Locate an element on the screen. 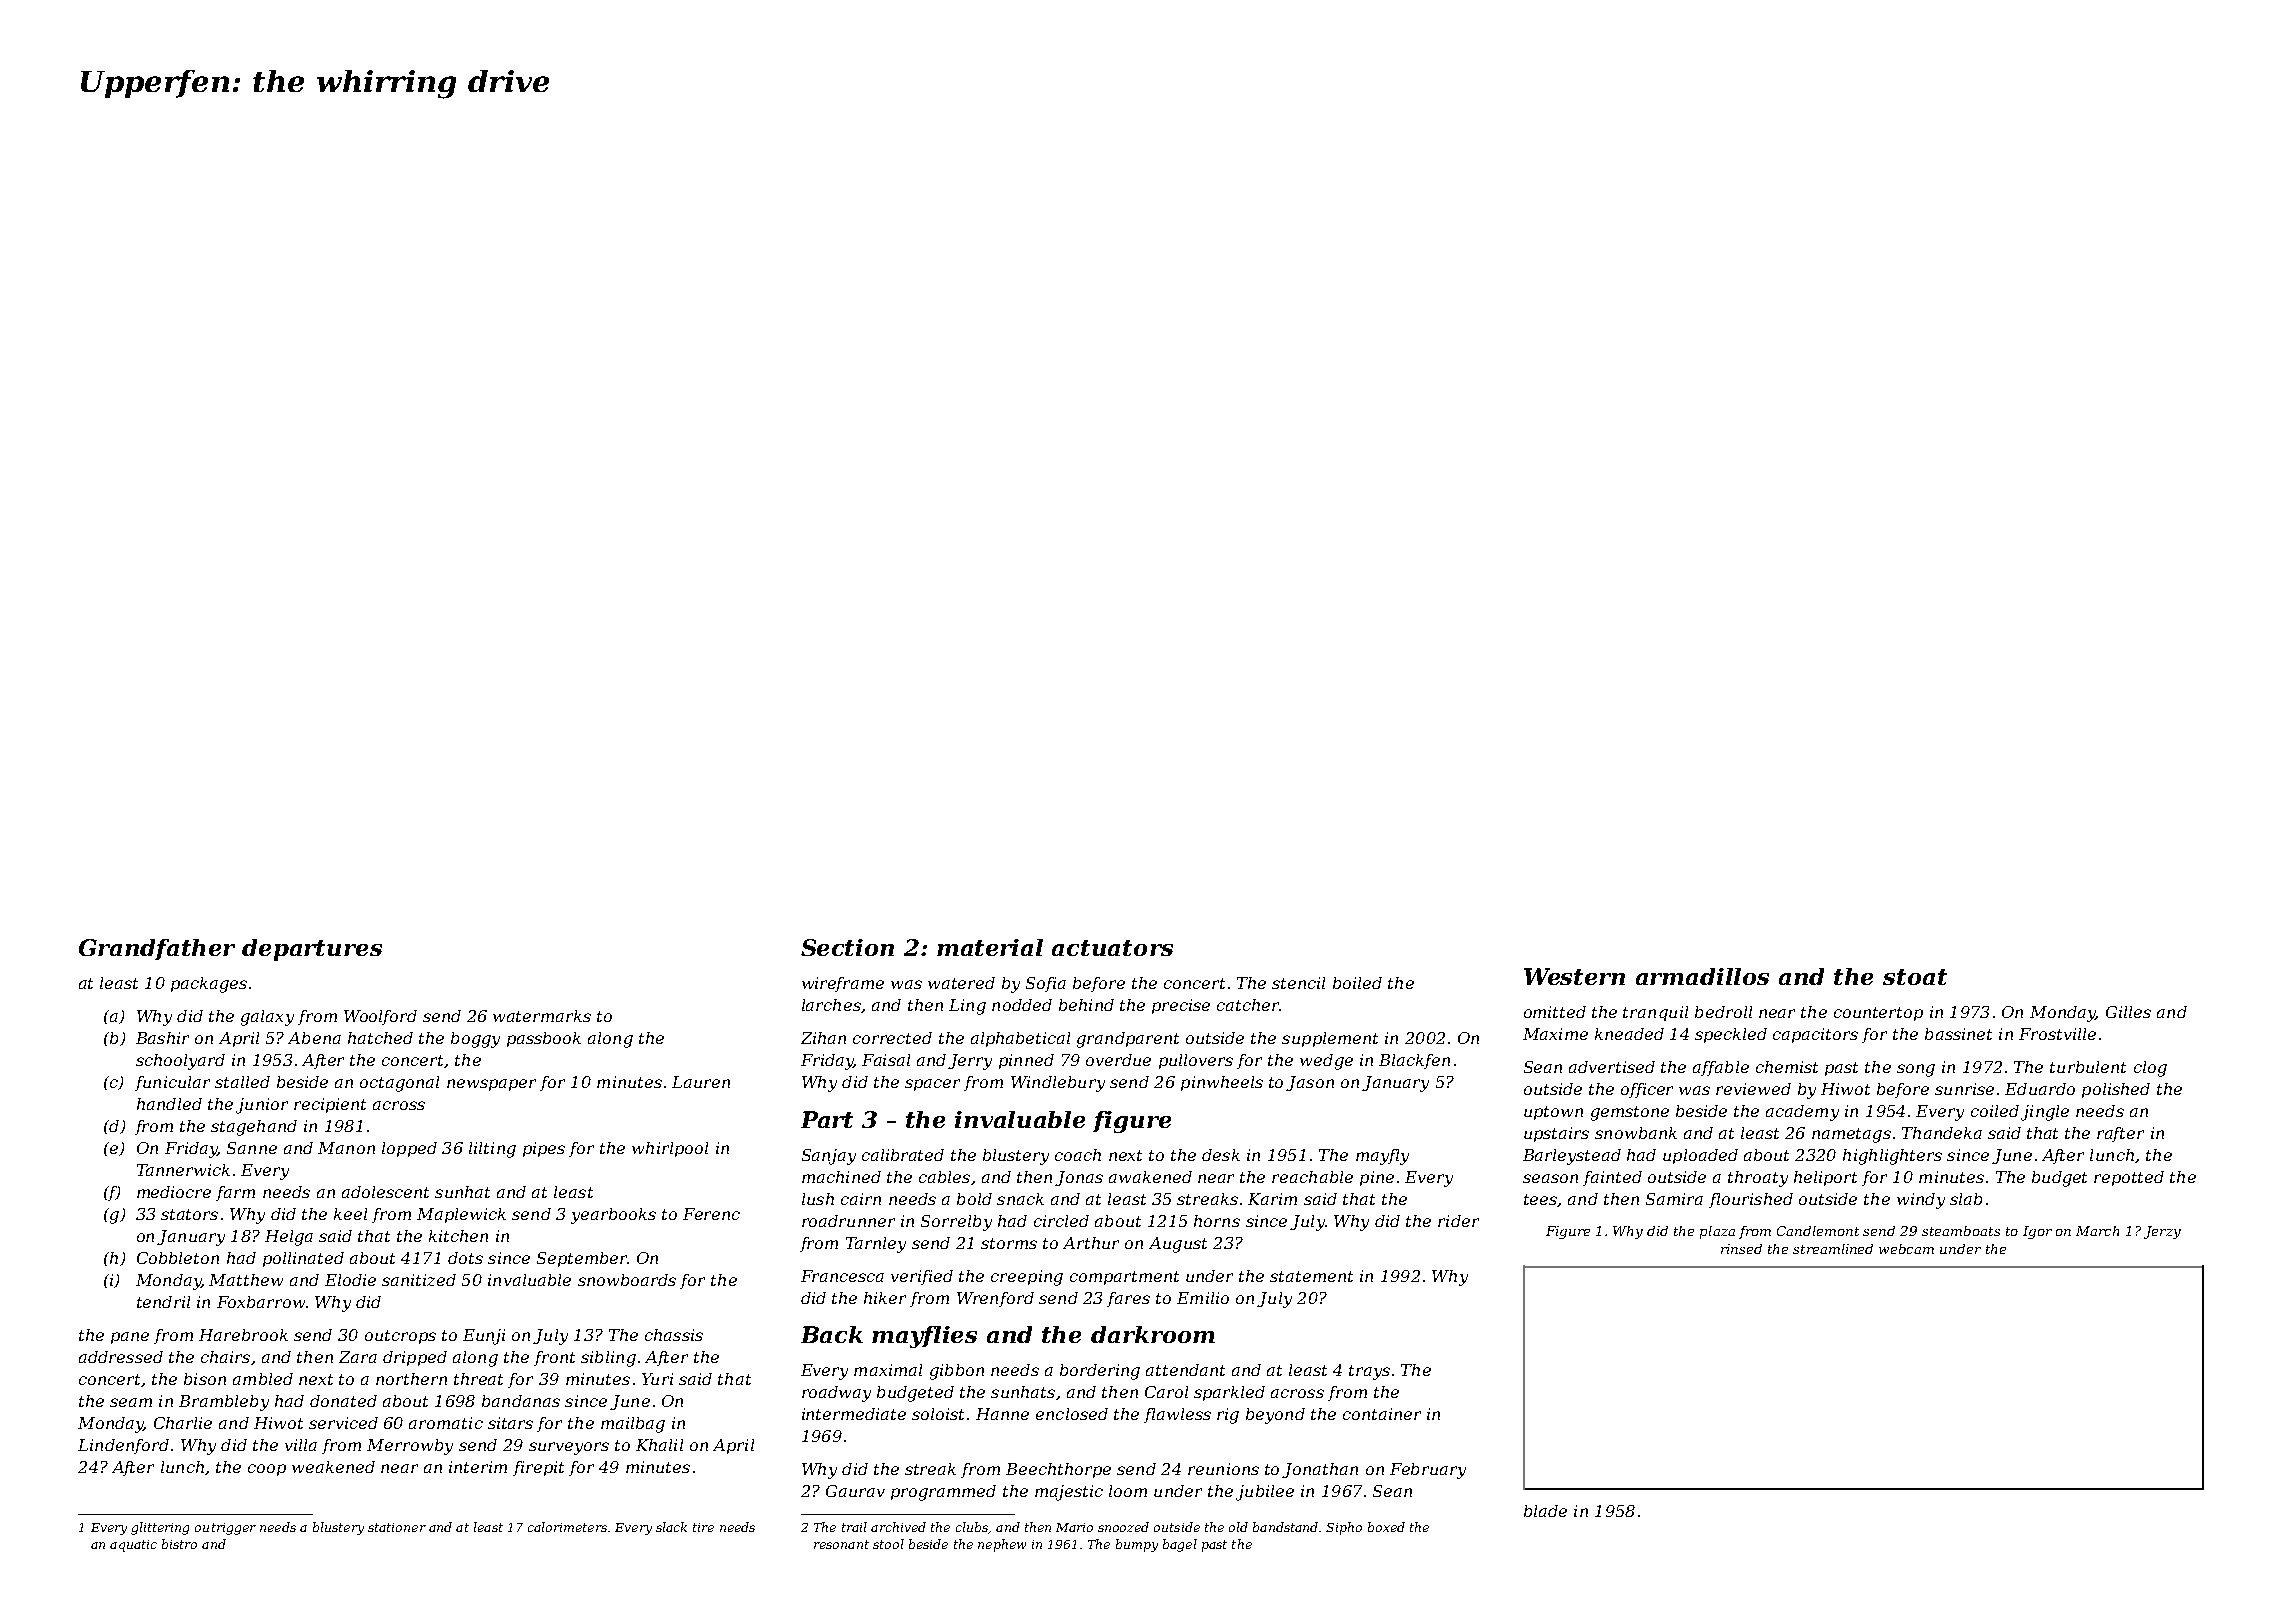 This screenshot has width=2282, height=1614. Jonas is located at coordinates (1079, 1178).
